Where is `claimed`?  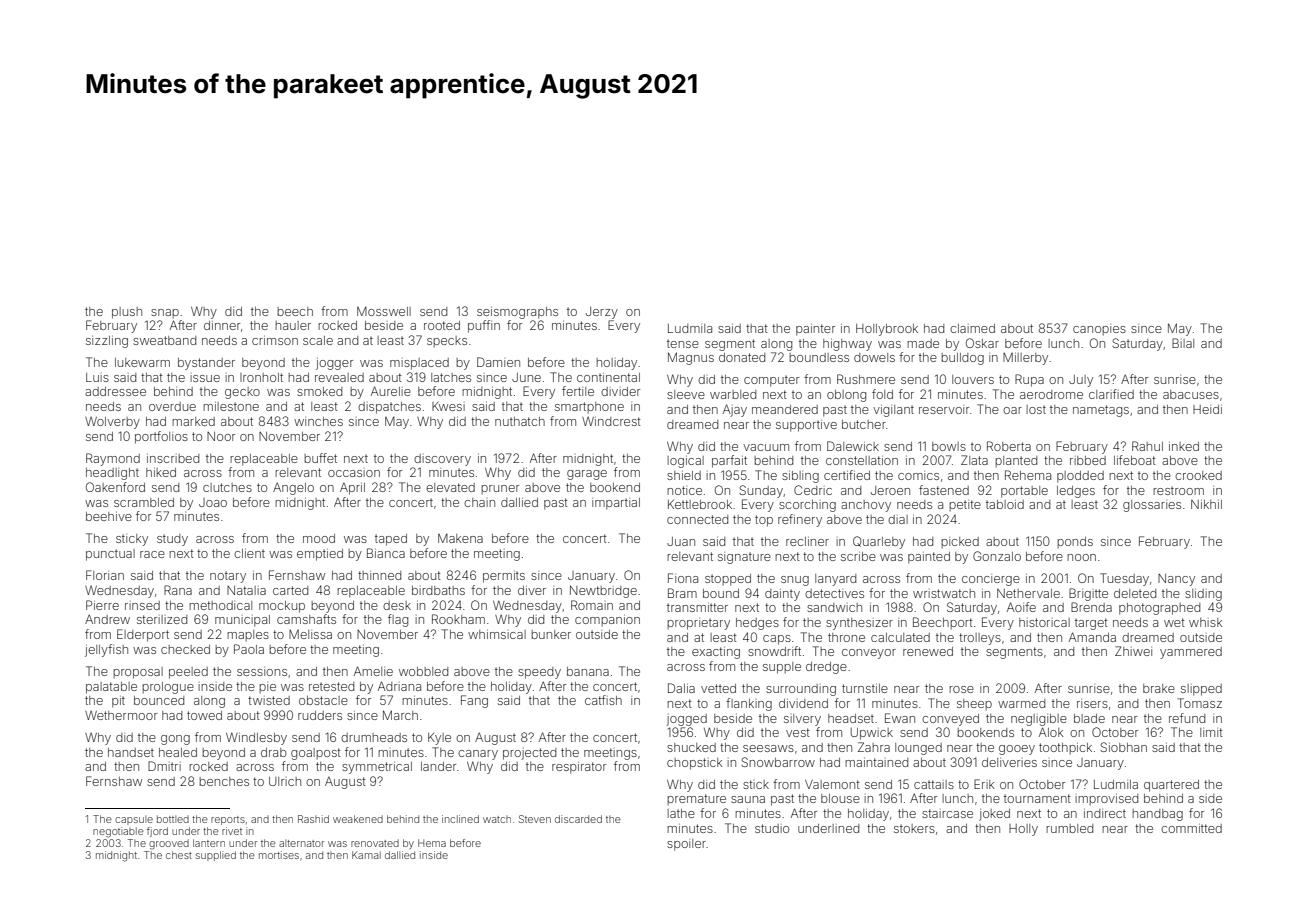
claimed is located at coordinates (972, 328).
